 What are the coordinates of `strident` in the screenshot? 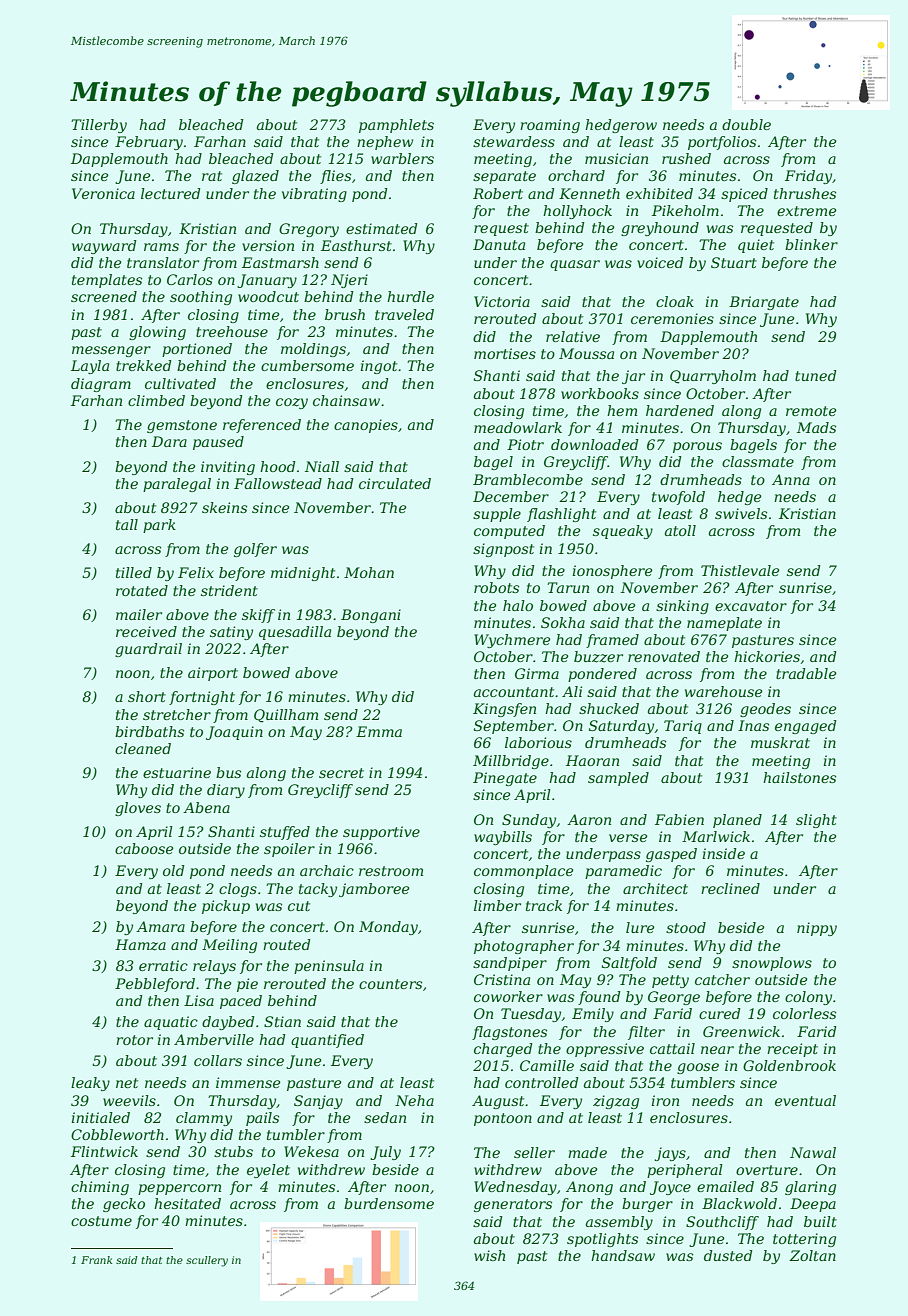 It's located at (229, 590).
